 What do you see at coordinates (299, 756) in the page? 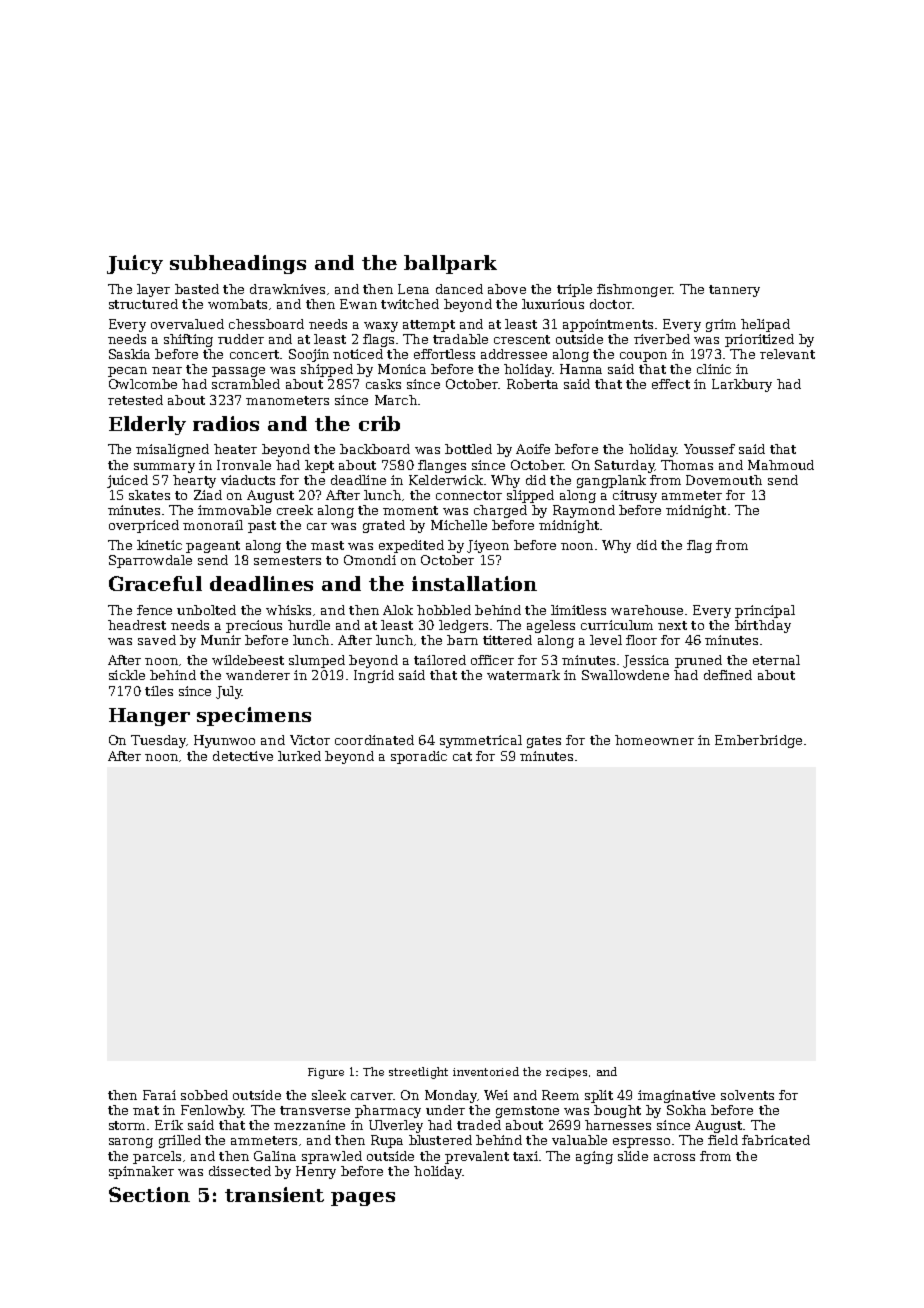
I see `lurked` at bounding box center [299, 756].
